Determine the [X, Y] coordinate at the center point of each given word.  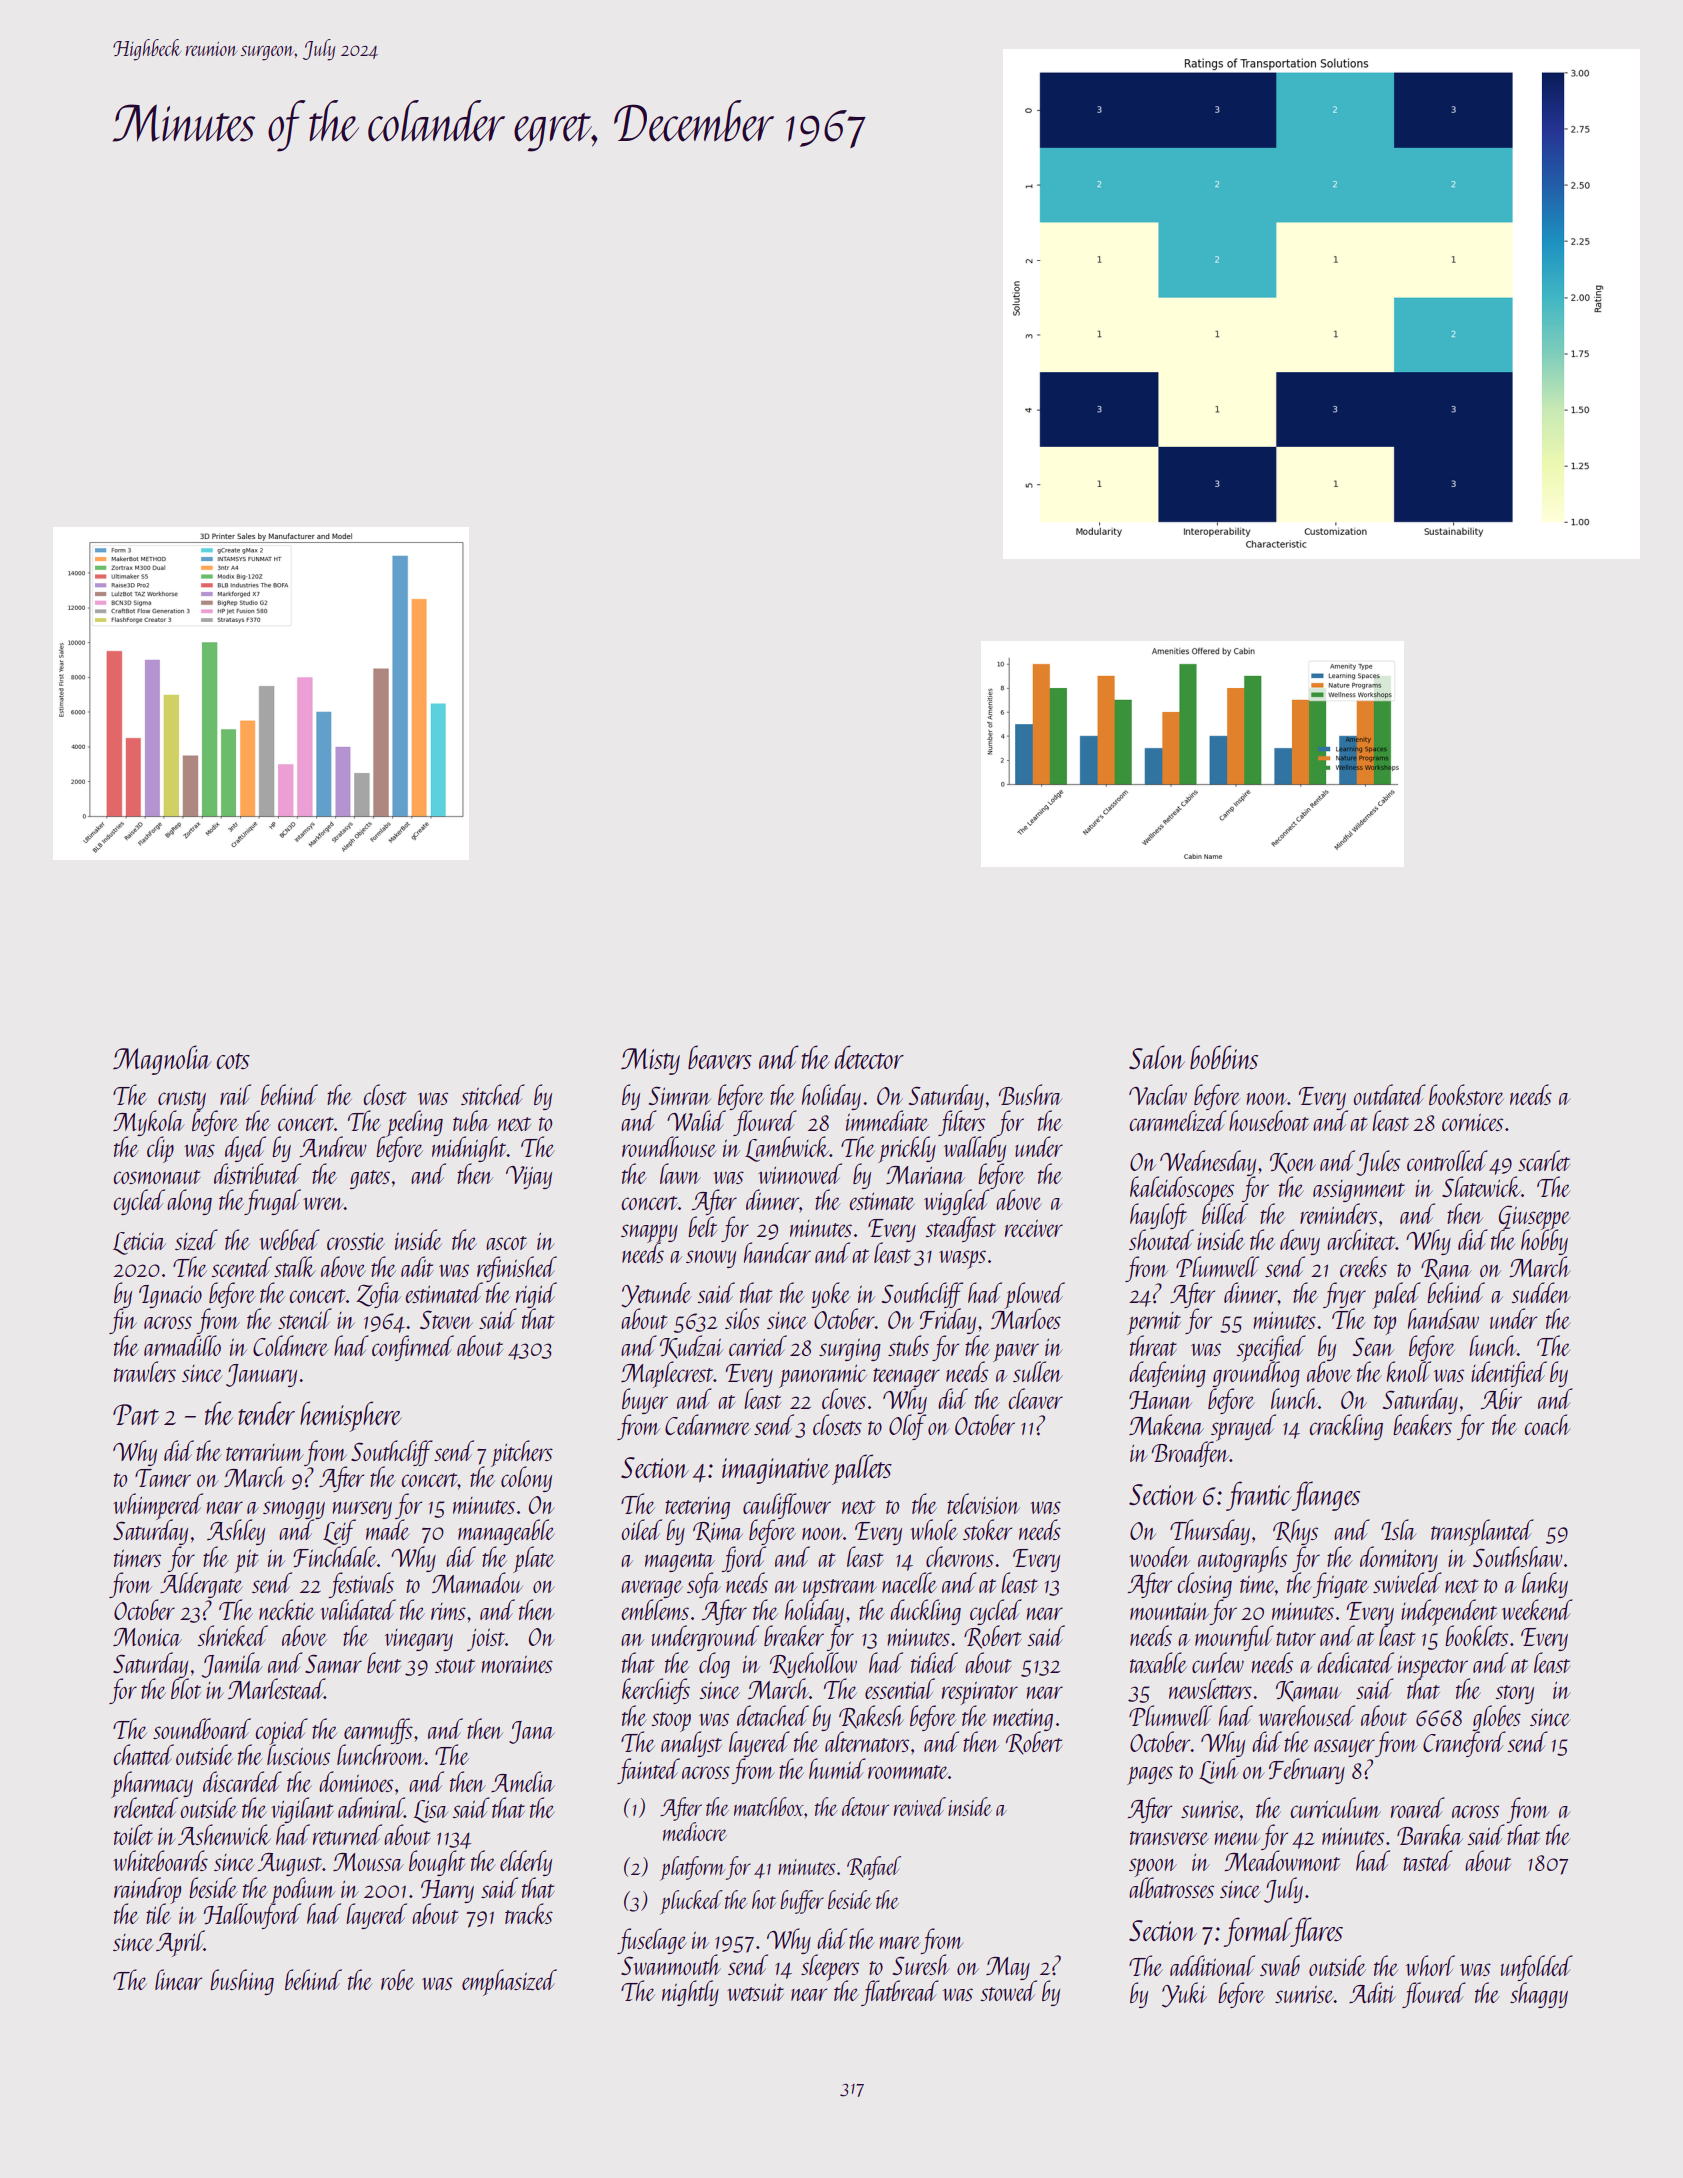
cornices [1472, 1122]
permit [1154, 1324]
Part [136, 1414]
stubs [908, 1345]
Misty [650, 1061]
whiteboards [160, 1860]
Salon [1157, 1057]
